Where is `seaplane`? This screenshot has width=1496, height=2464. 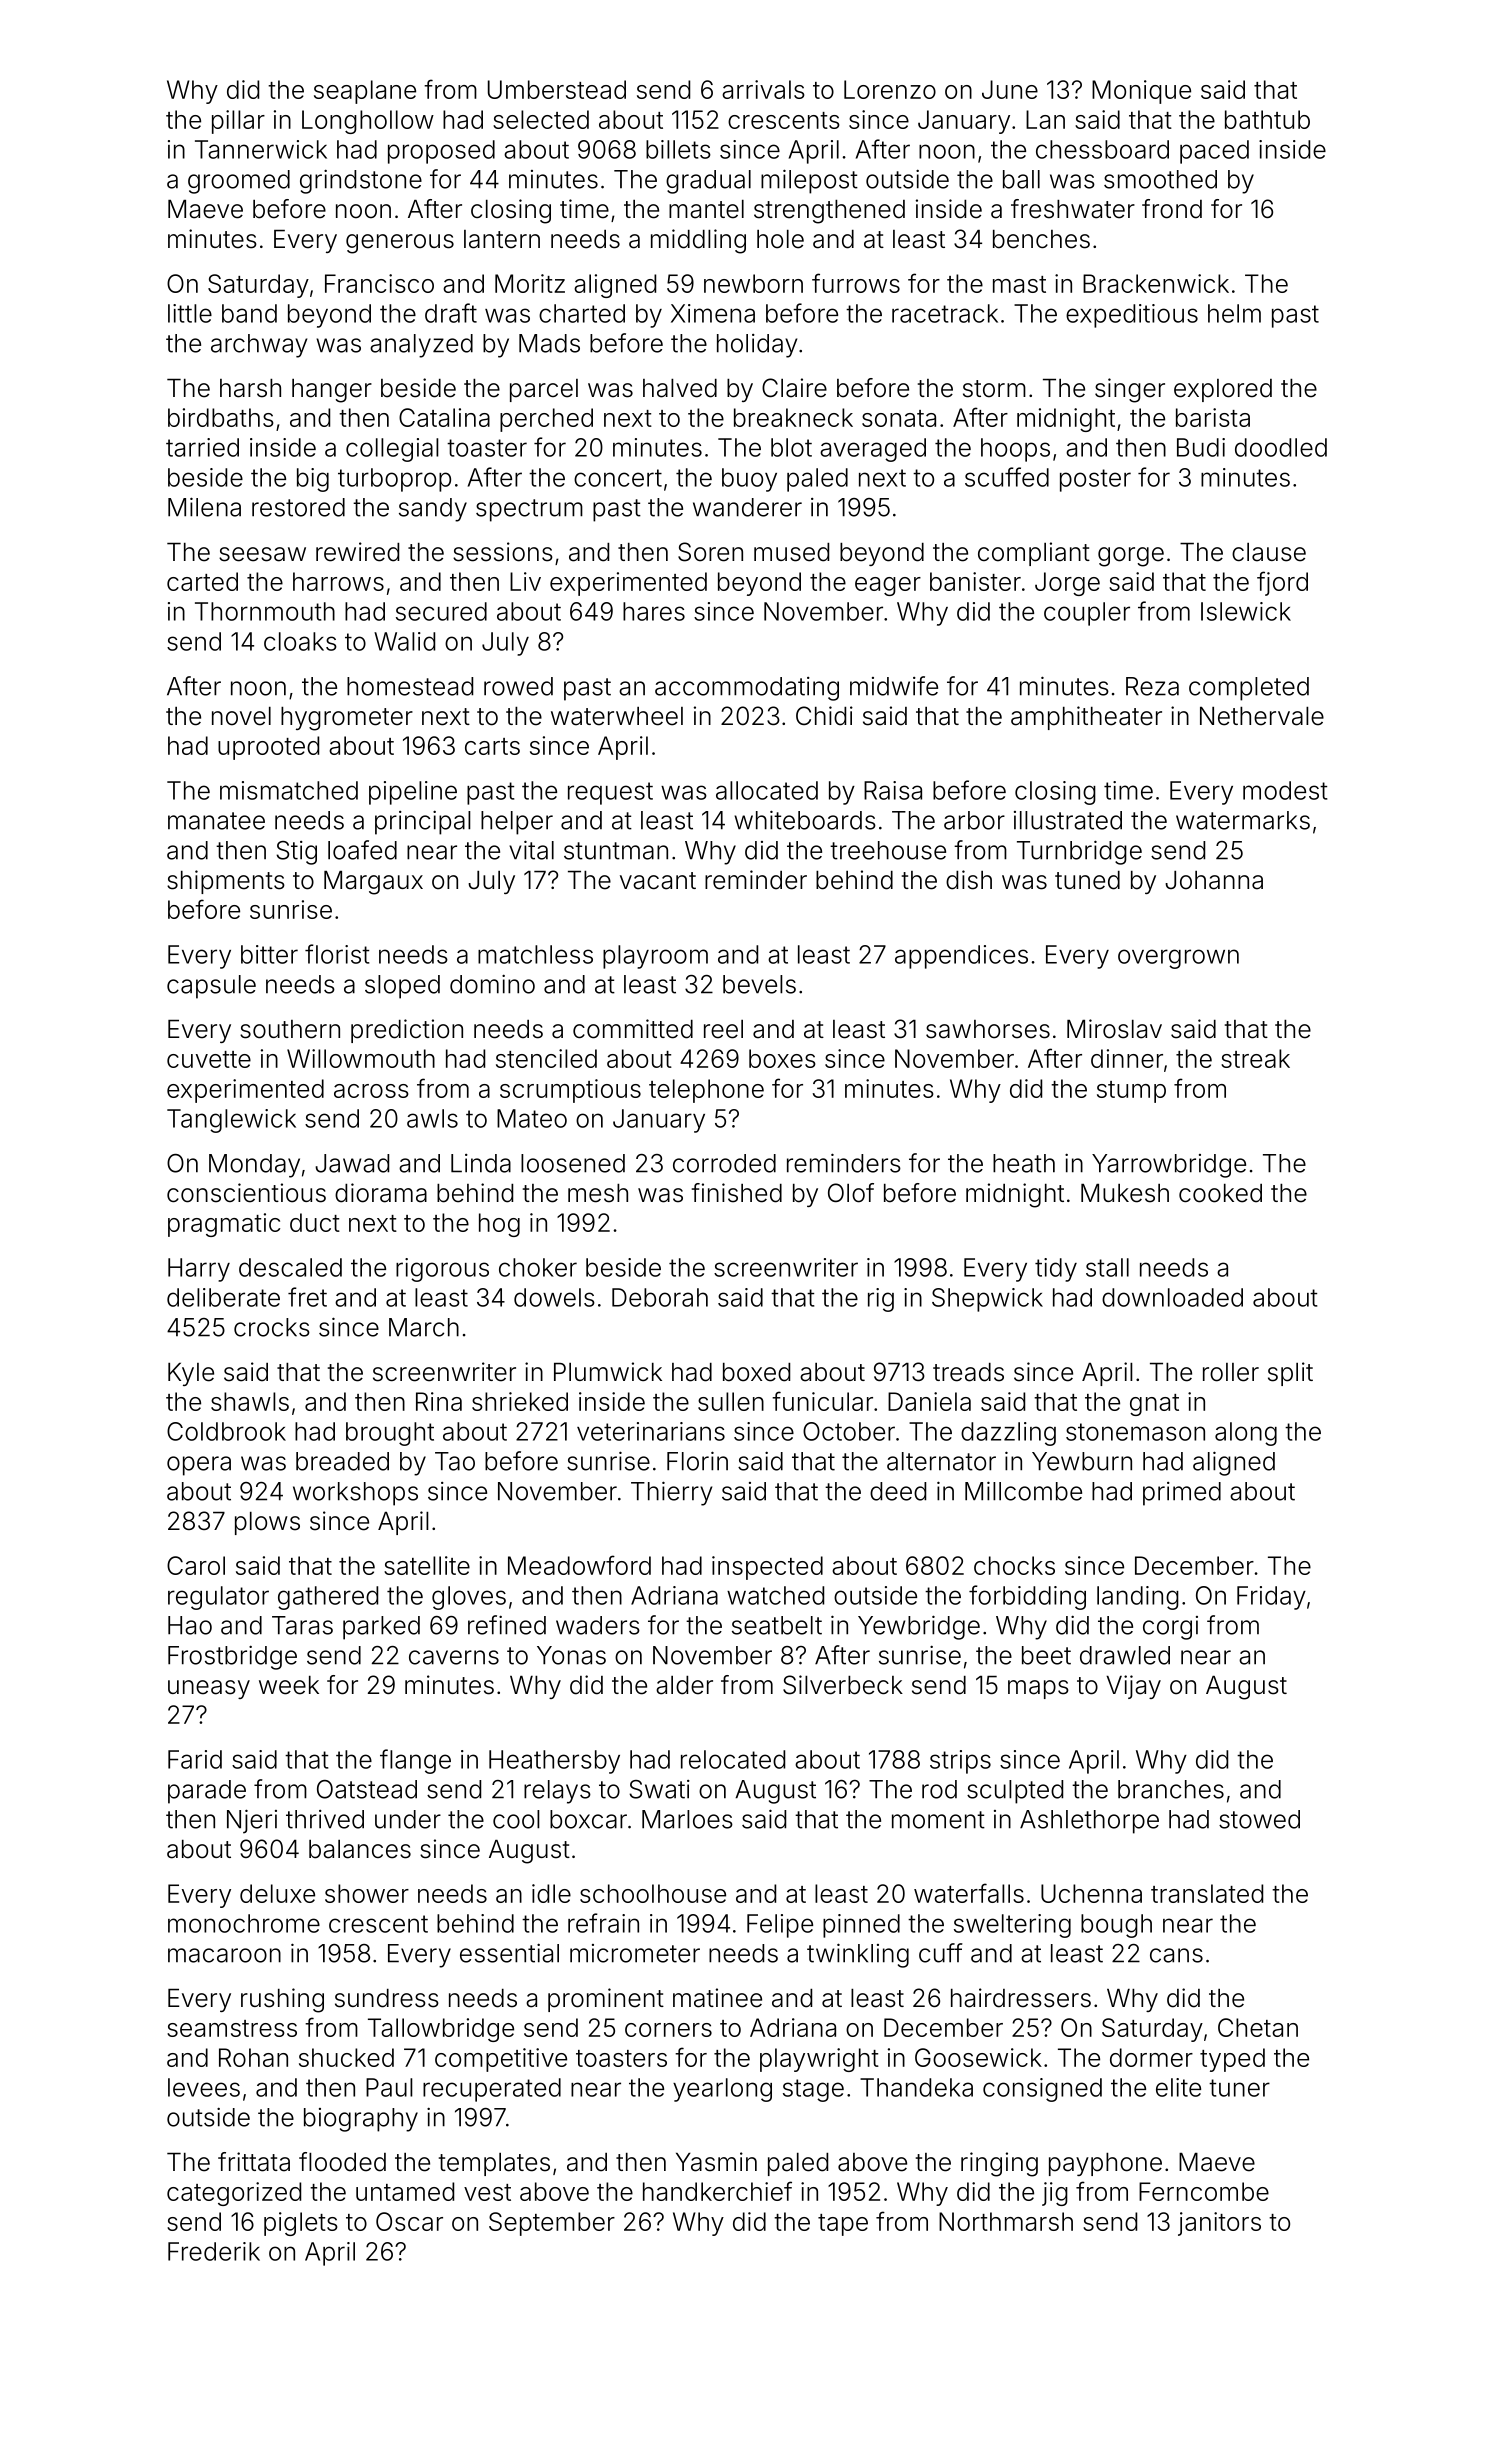
seaplane is located at coordinates (365, 92).
